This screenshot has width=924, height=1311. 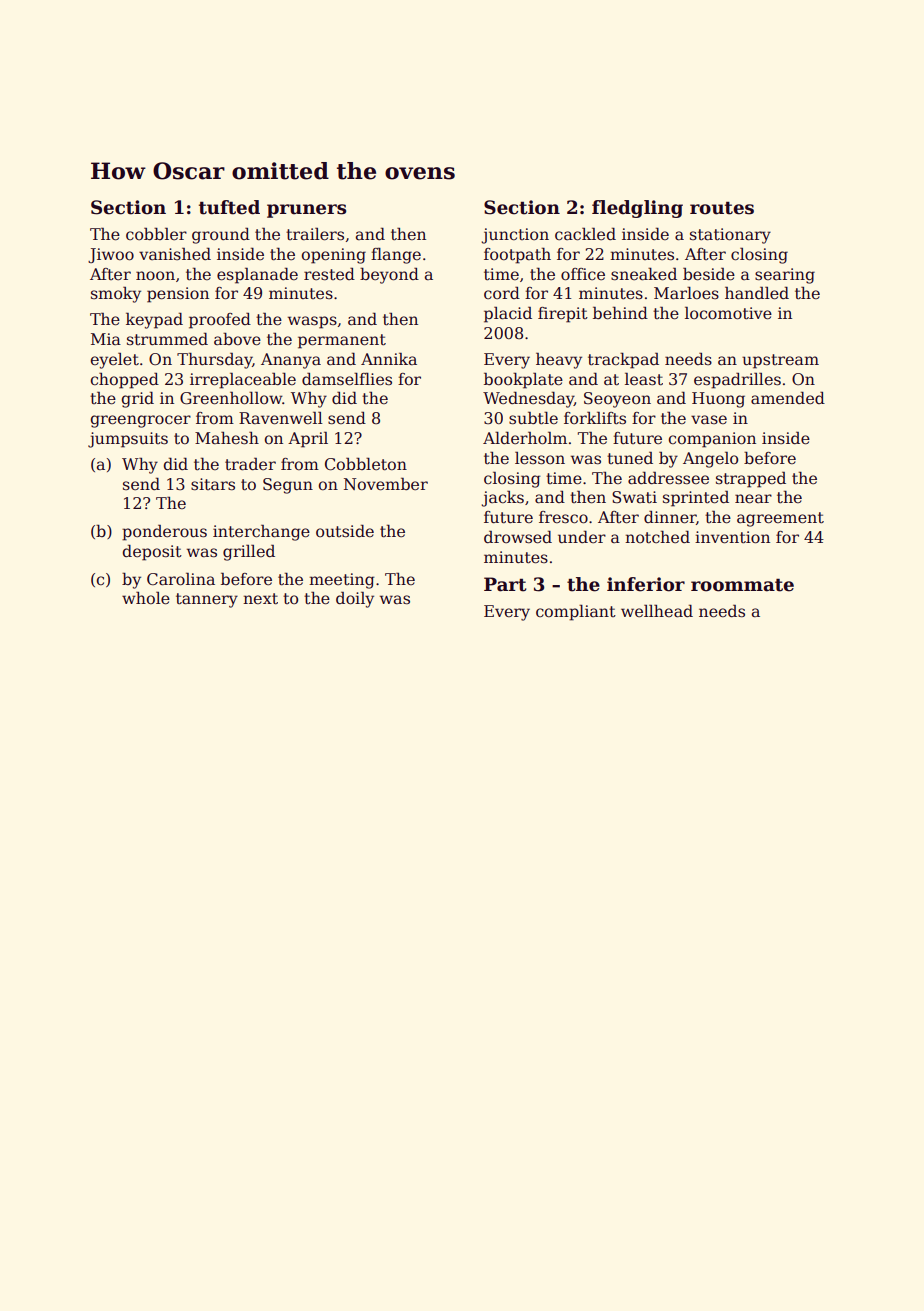 I want to click on least, so click(x=644, y=379).
